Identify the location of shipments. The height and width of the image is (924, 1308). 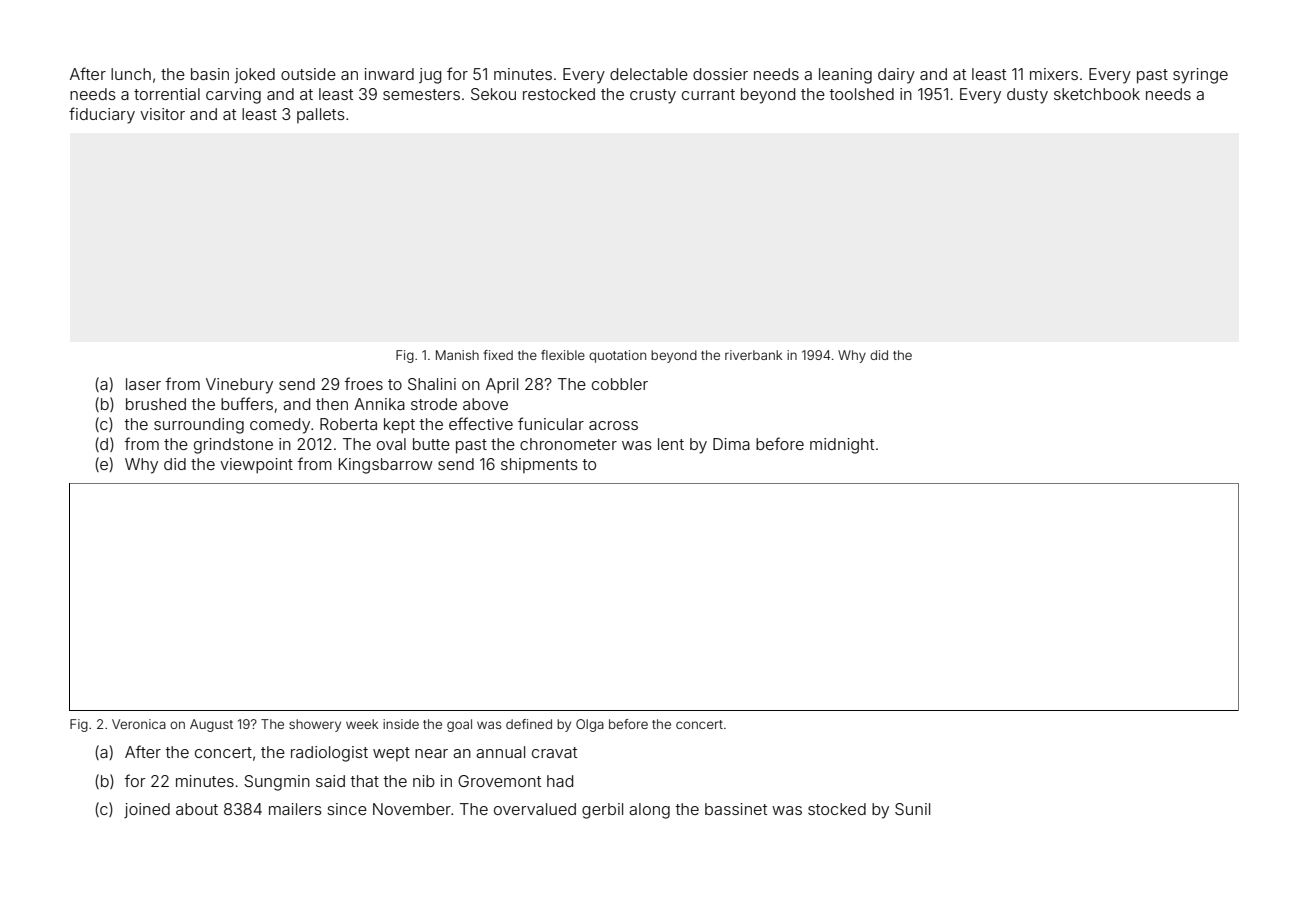
(539, 465).
